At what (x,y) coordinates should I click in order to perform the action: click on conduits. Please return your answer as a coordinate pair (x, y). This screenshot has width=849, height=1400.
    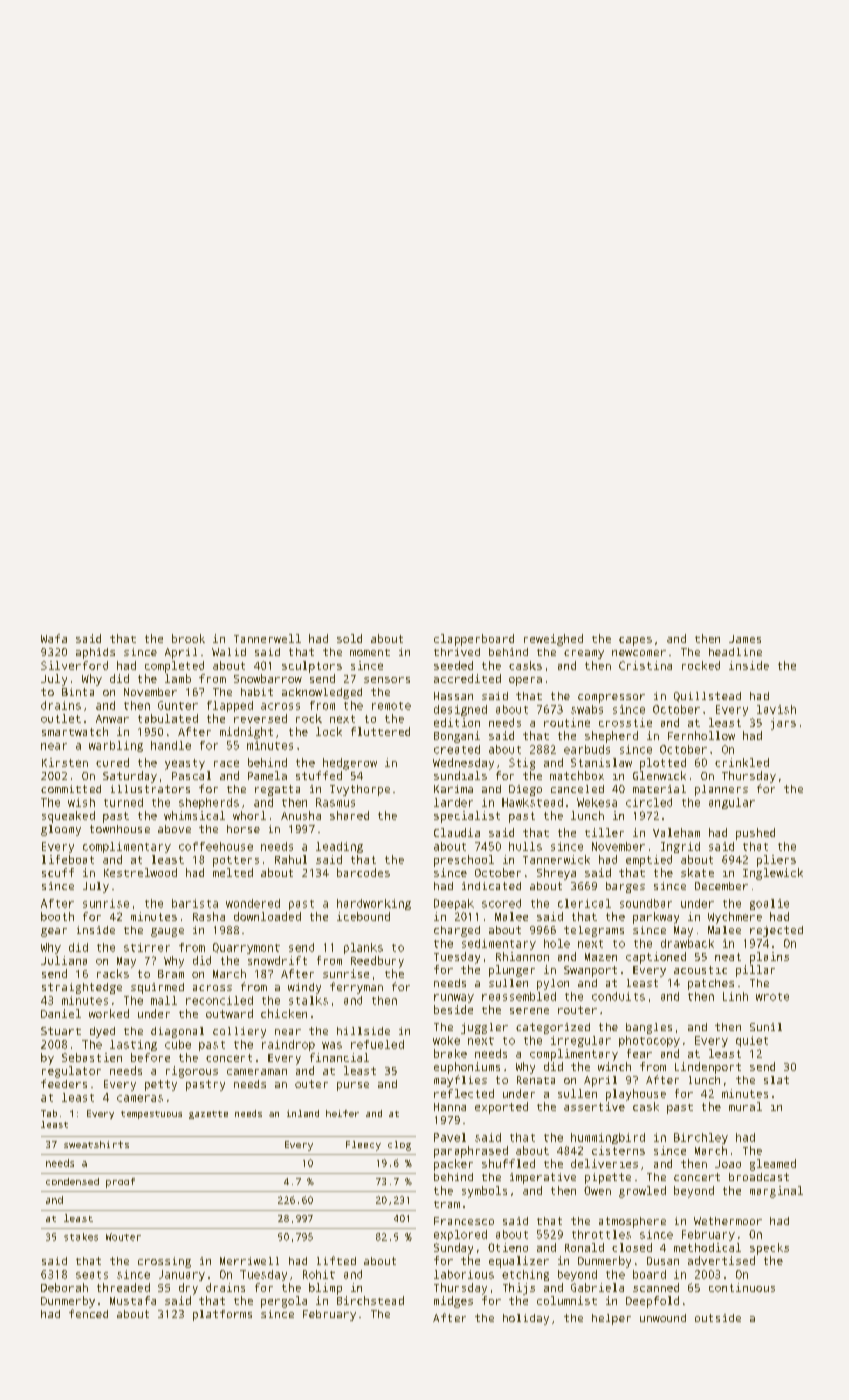
    Looking at the image, I should click on (618, 996).
